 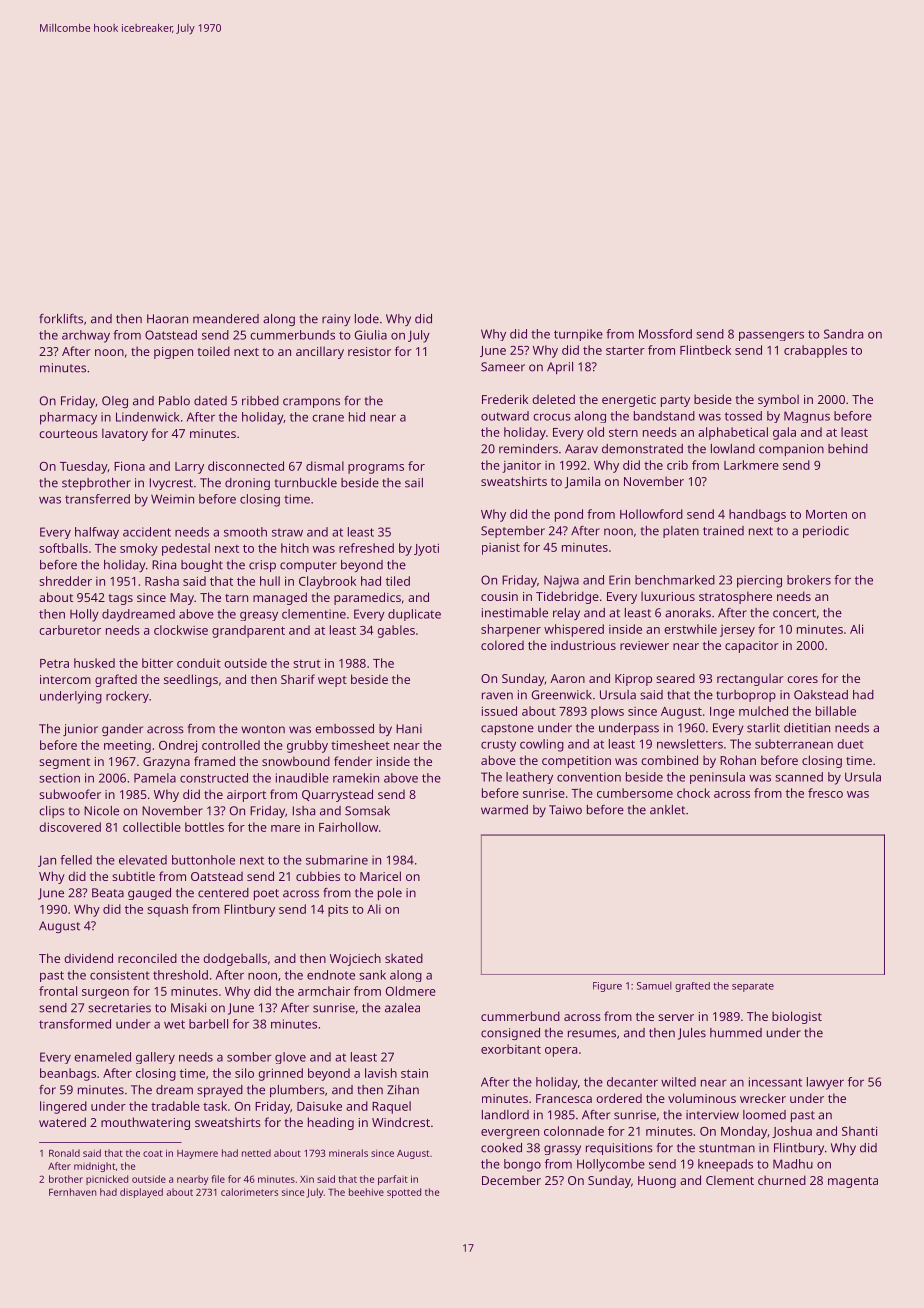 What do you see at coordinates (244, 1073) in the screenshot?
I see `silo` at bounding box center [244, 1073].
